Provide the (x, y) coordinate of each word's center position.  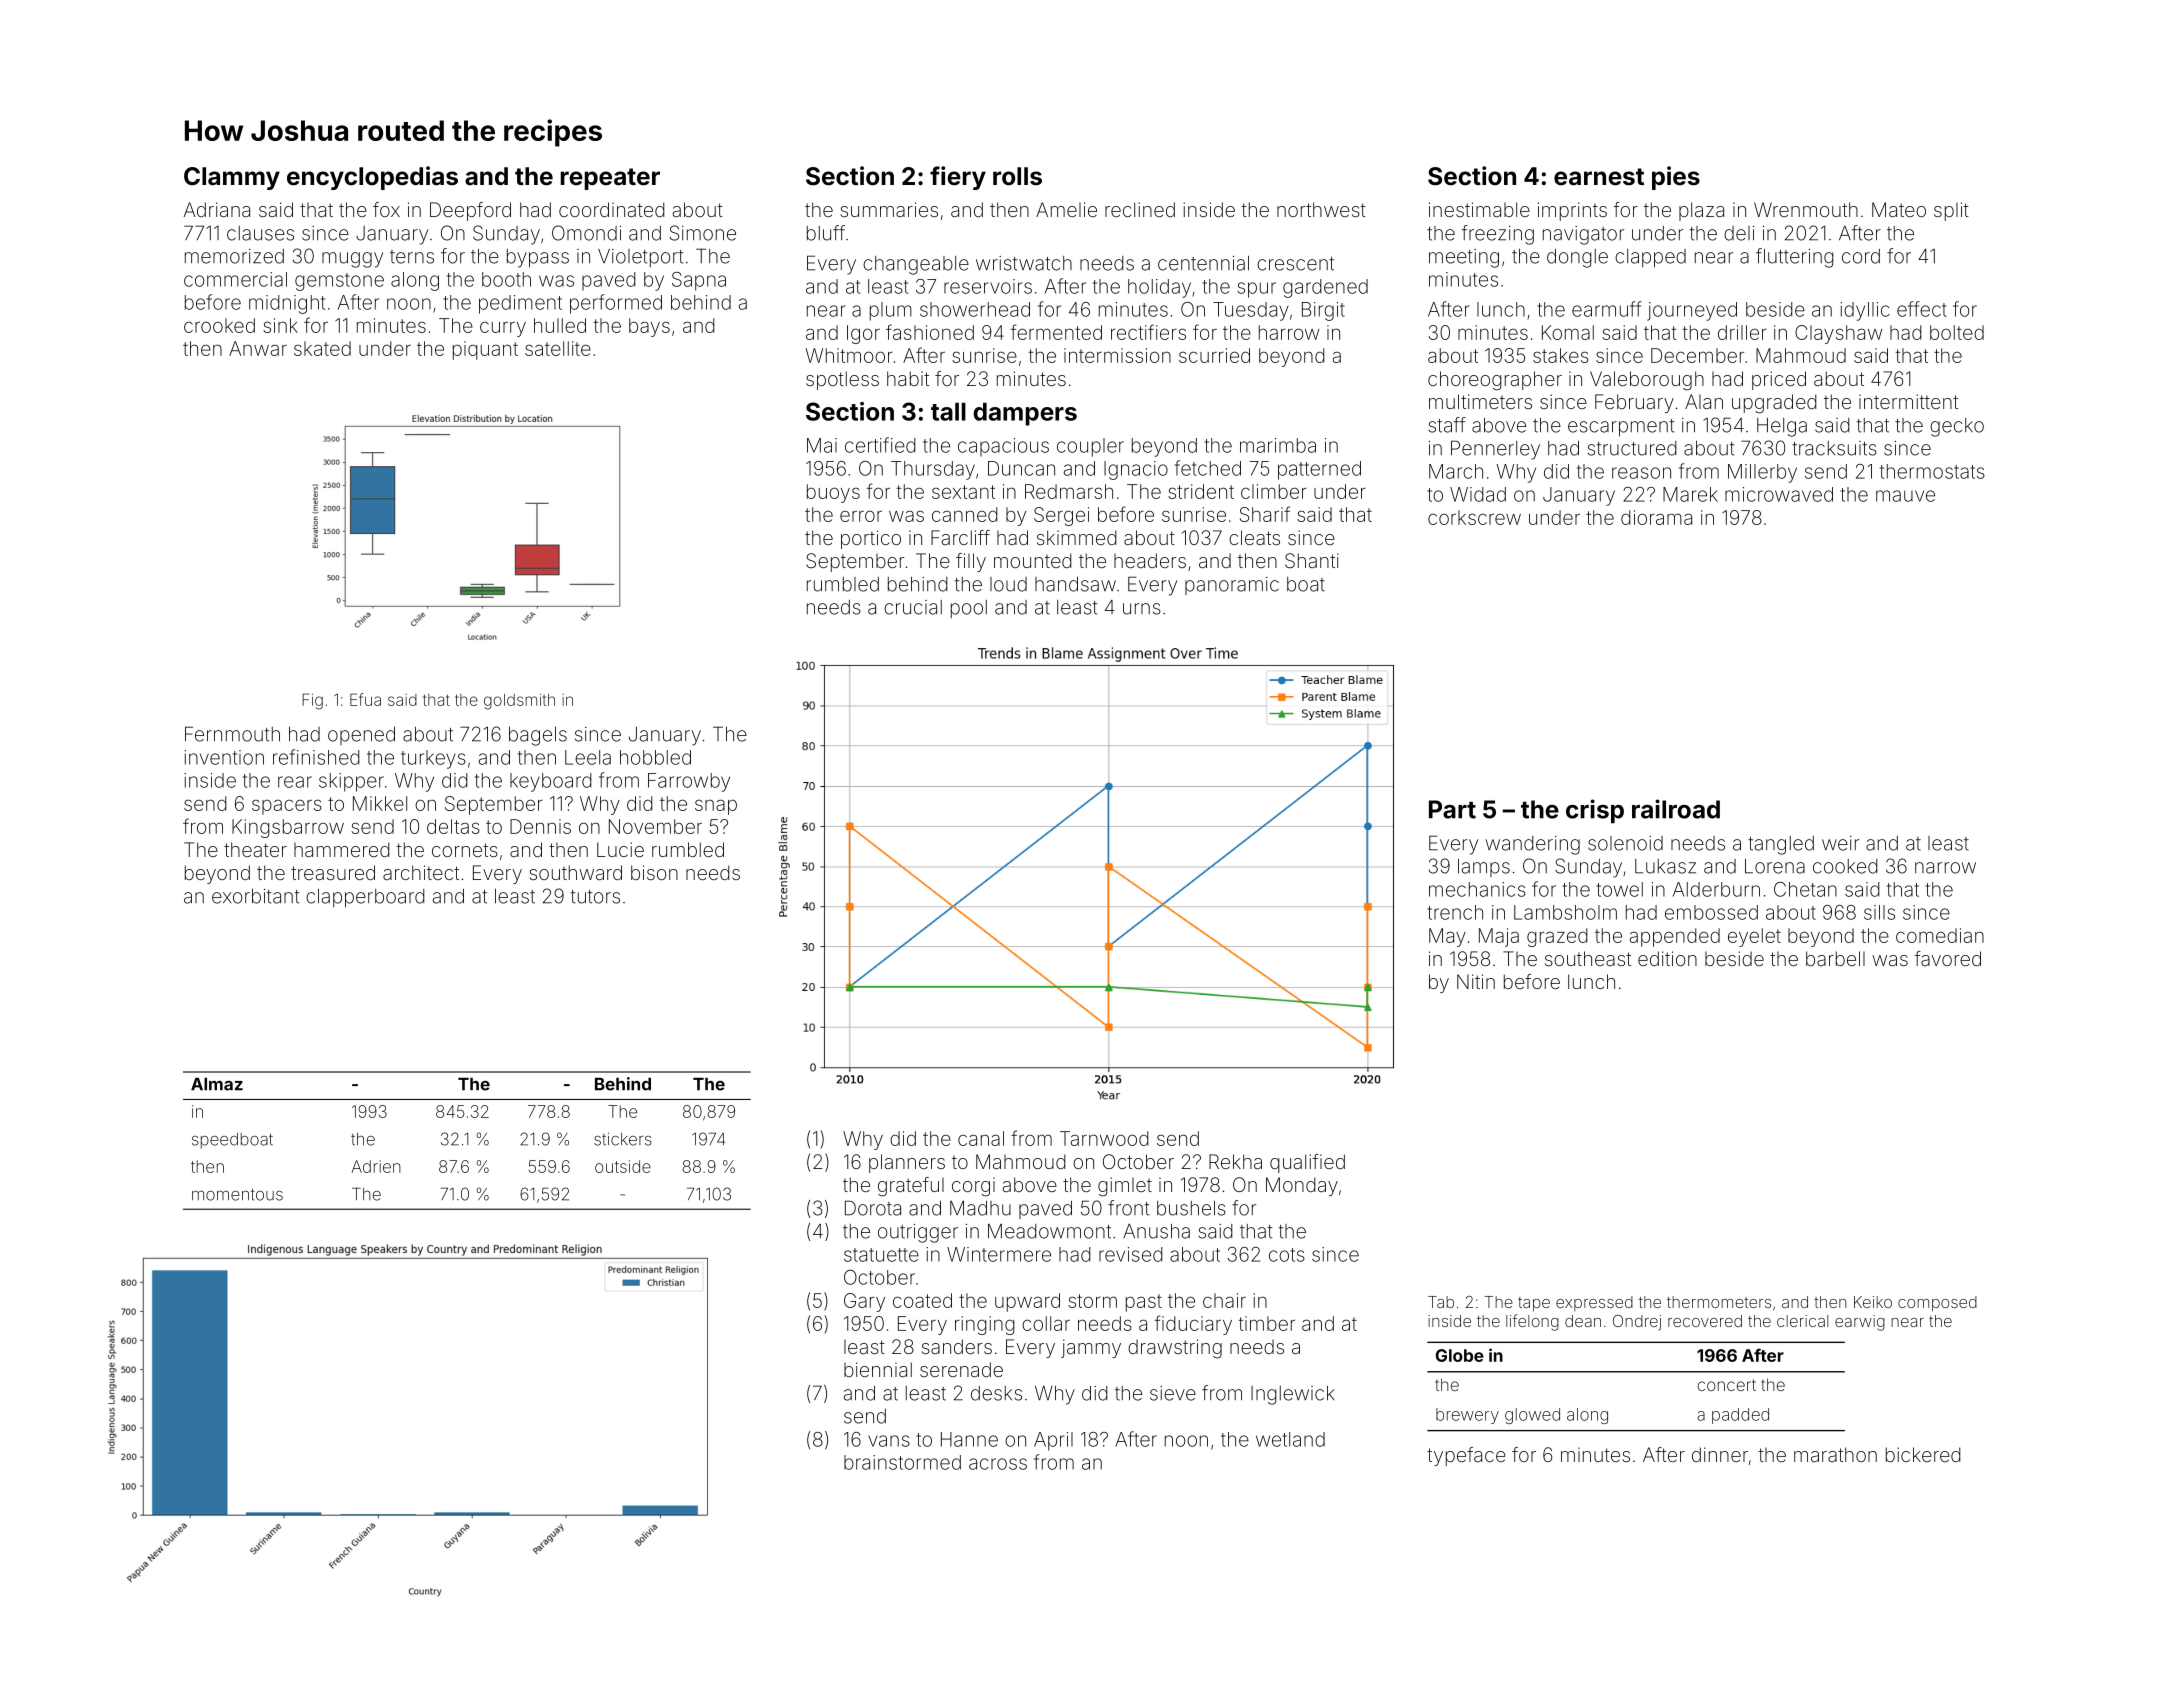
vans (889, 1441)
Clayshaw (1838, 334)
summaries (889, 209)
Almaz (217, 1084)
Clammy (232, 178)
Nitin (1476, 981)
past (1144, 1303)
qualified (1307, 1163)
